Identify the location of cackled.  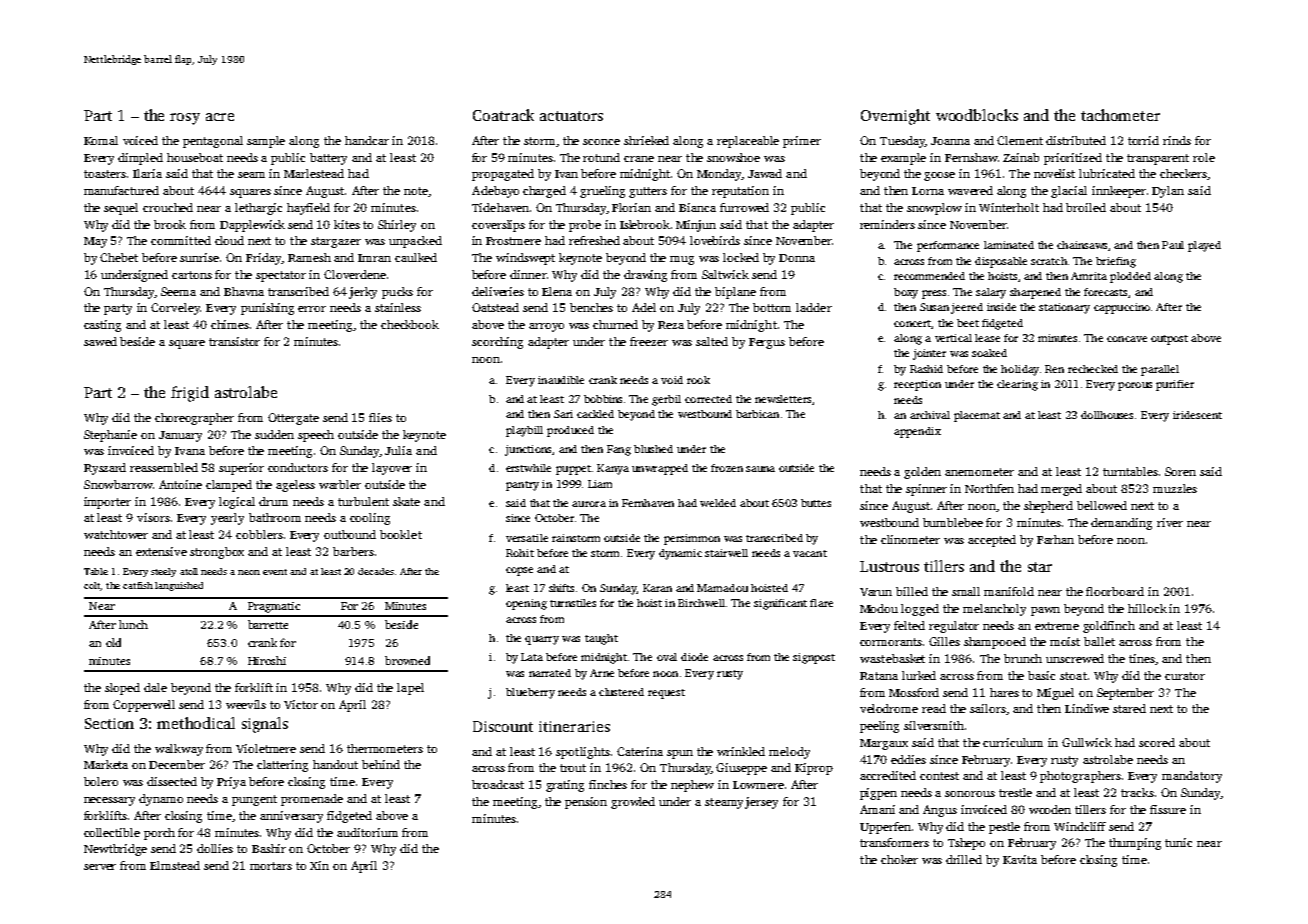
(595, 414).
